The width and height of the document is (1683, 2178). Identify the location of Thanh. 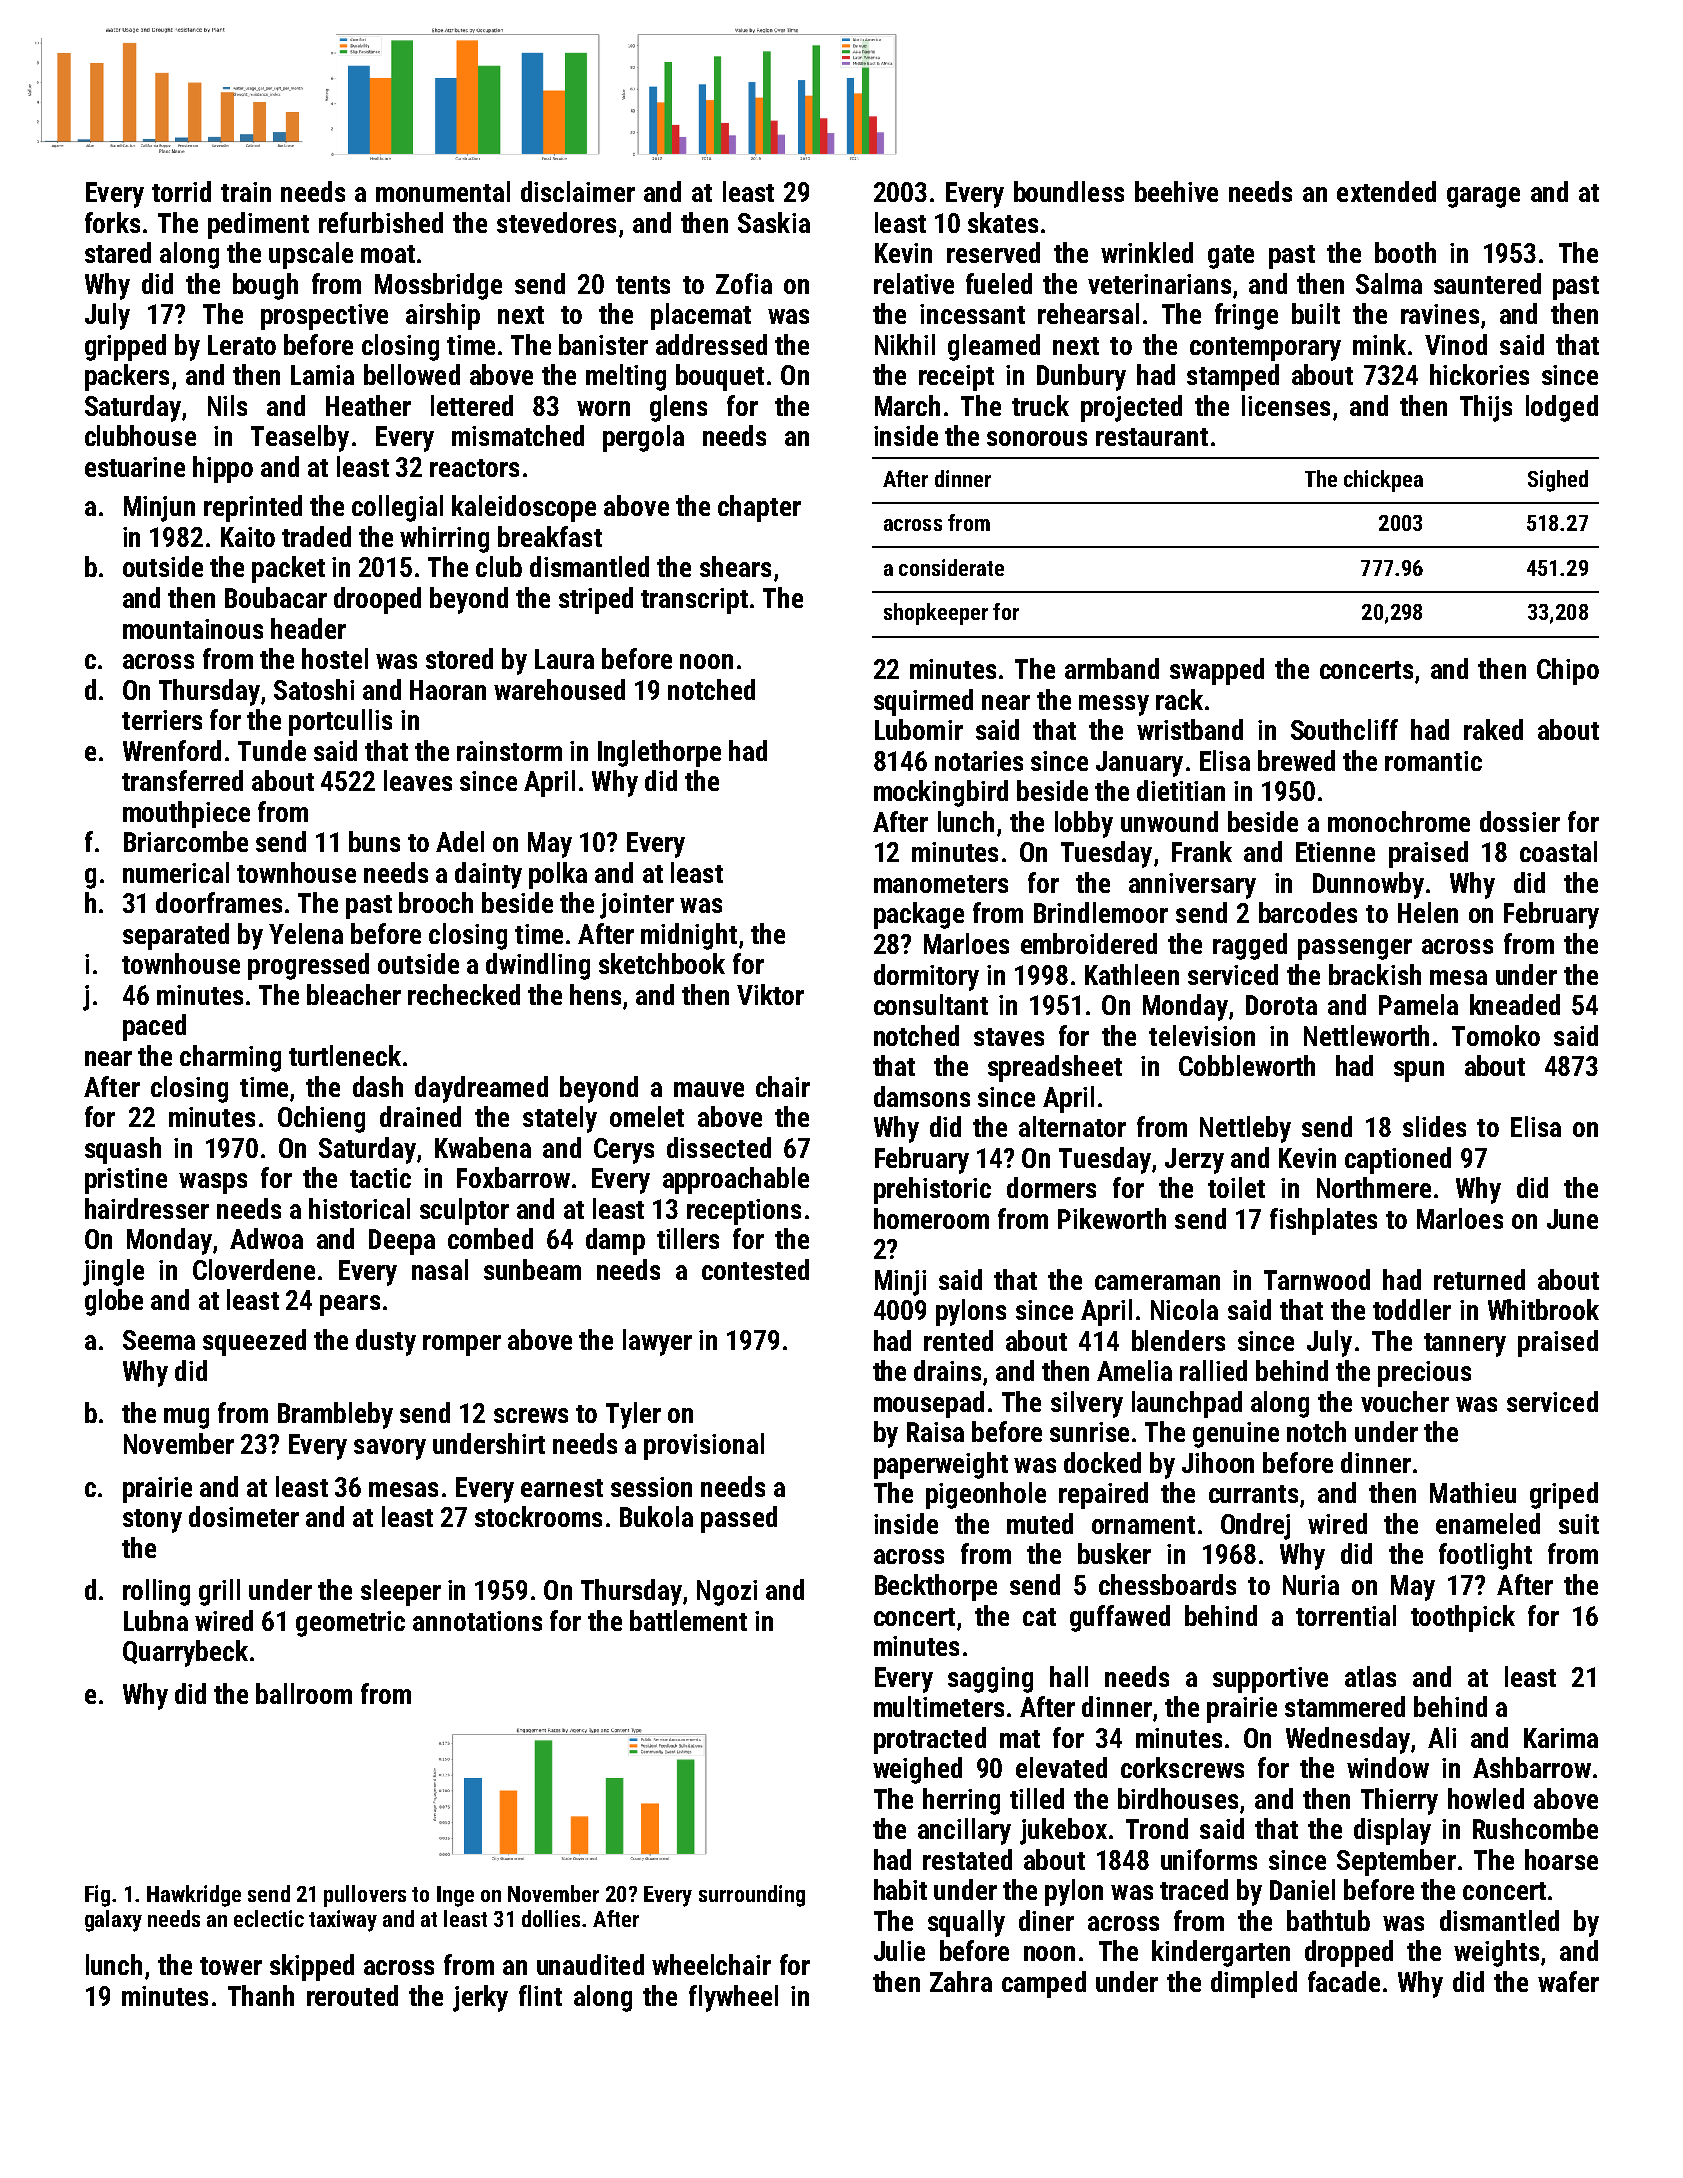
(261, 1995).
